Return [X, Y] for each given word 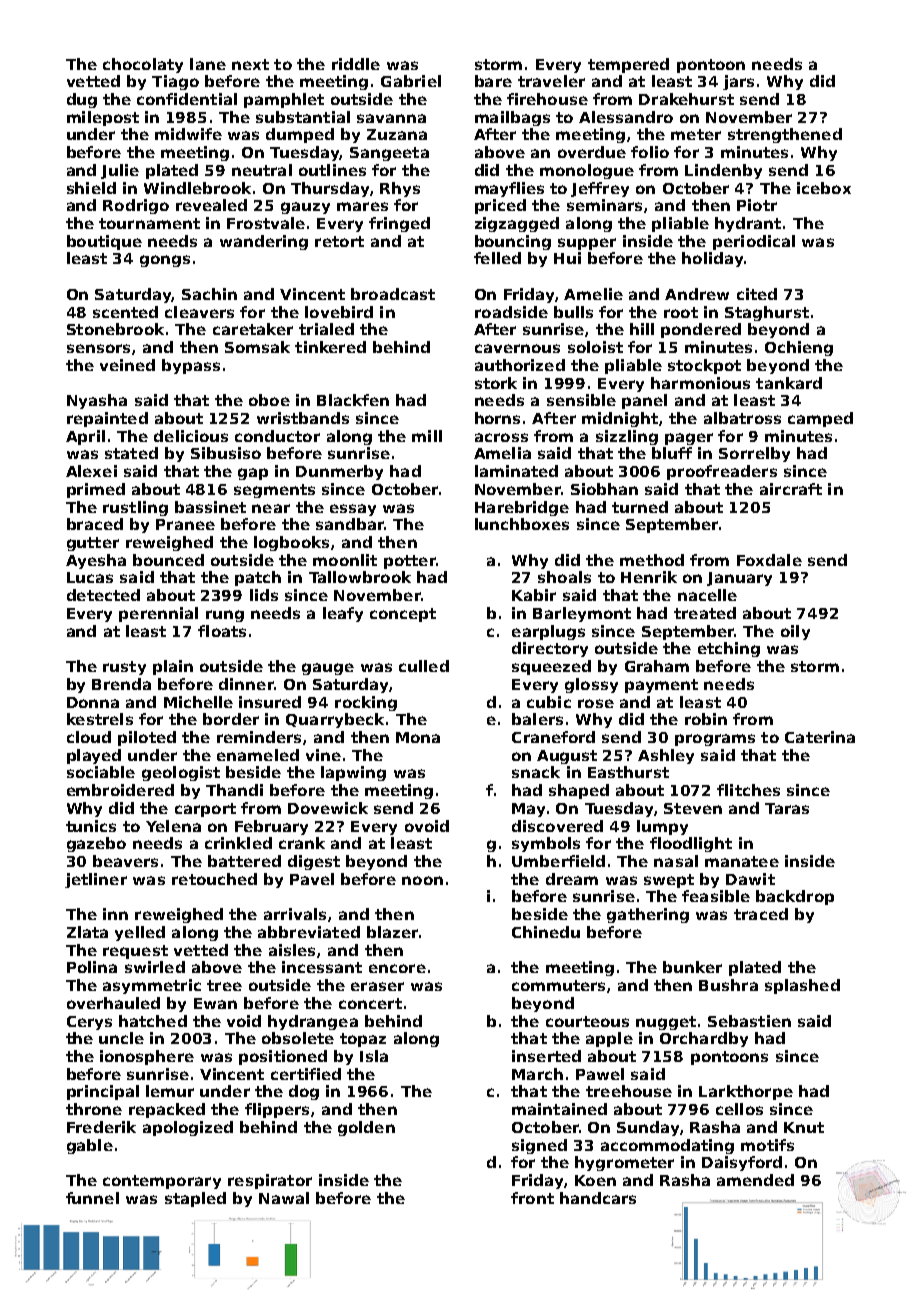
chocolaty [143, 65]
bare [493, 81]
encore [397, 968]
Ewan [215, 1003]
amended [755, 1180]
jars [738, 82]
